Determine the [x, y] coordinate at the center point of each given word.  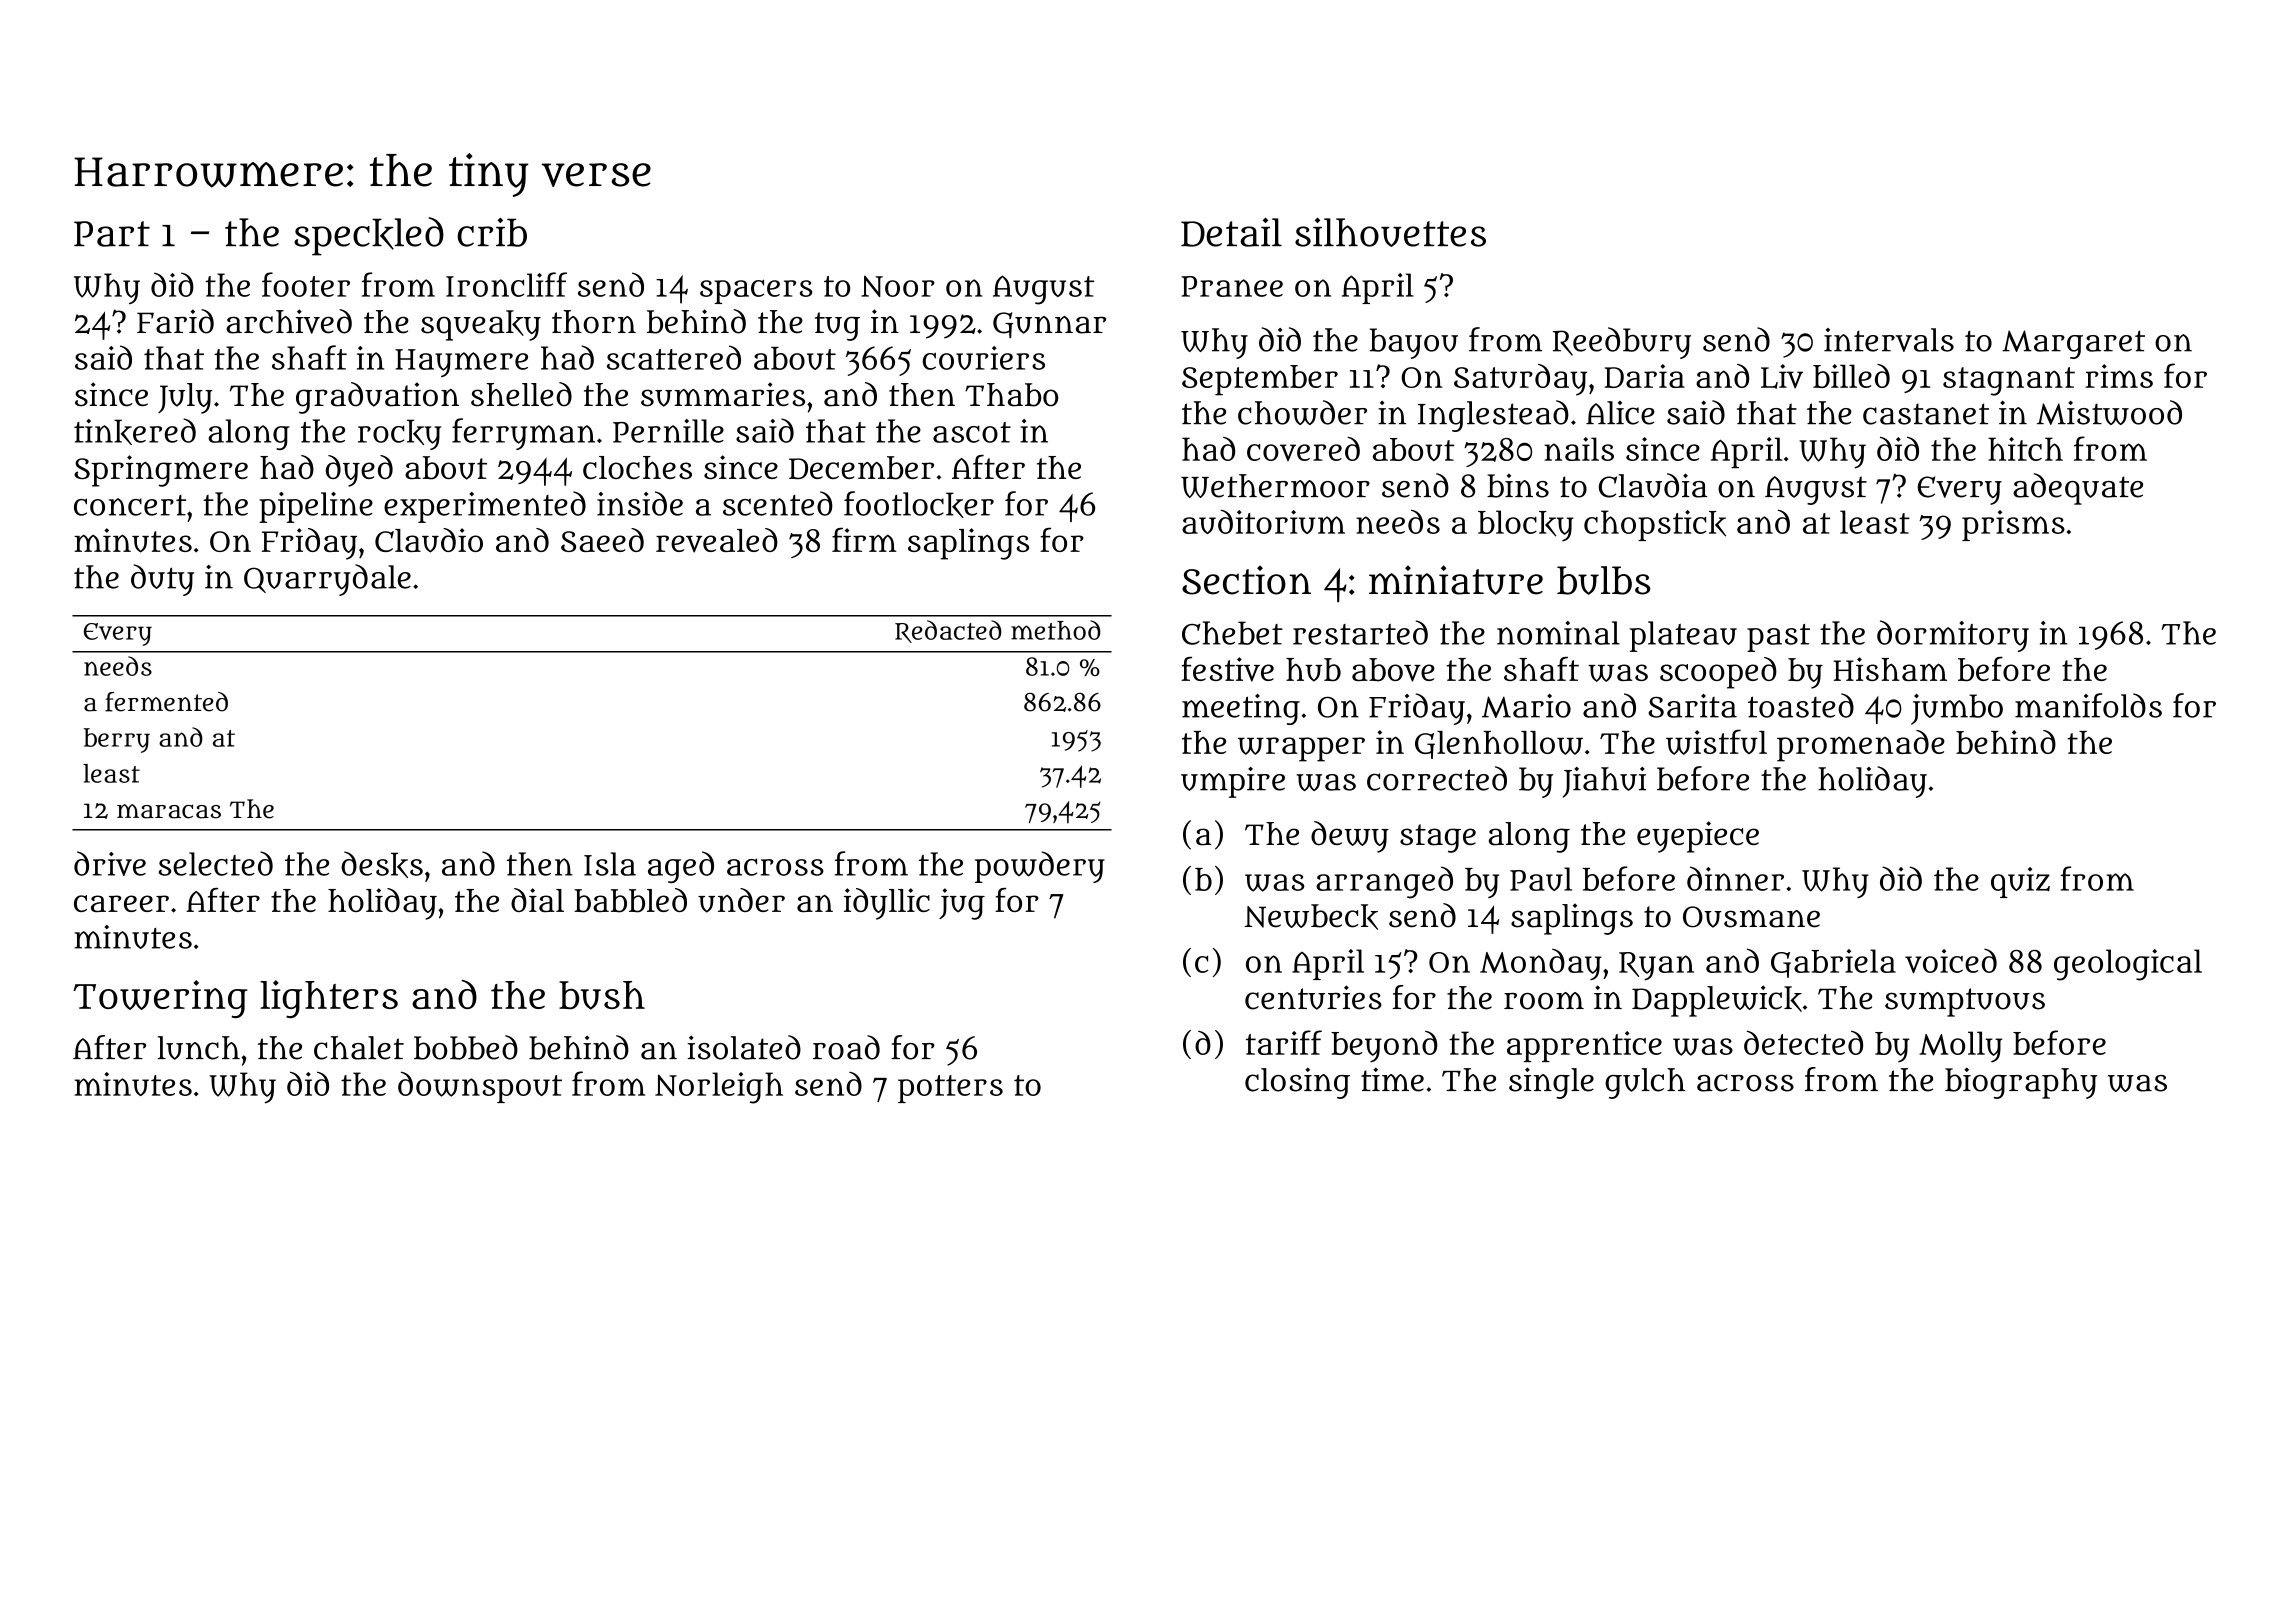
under [741, 900]
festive [1227, 669]
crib [492, 232]
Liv [1782, 376]
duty [162, 580]
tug [837, 326]
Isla [610, 864]
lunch [199, 1048]
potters [950, 1089]
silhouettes [1390, 232]
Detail [1231, 232]
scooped [1718, 673]
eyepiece [1698, 837]
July [185, 398]
